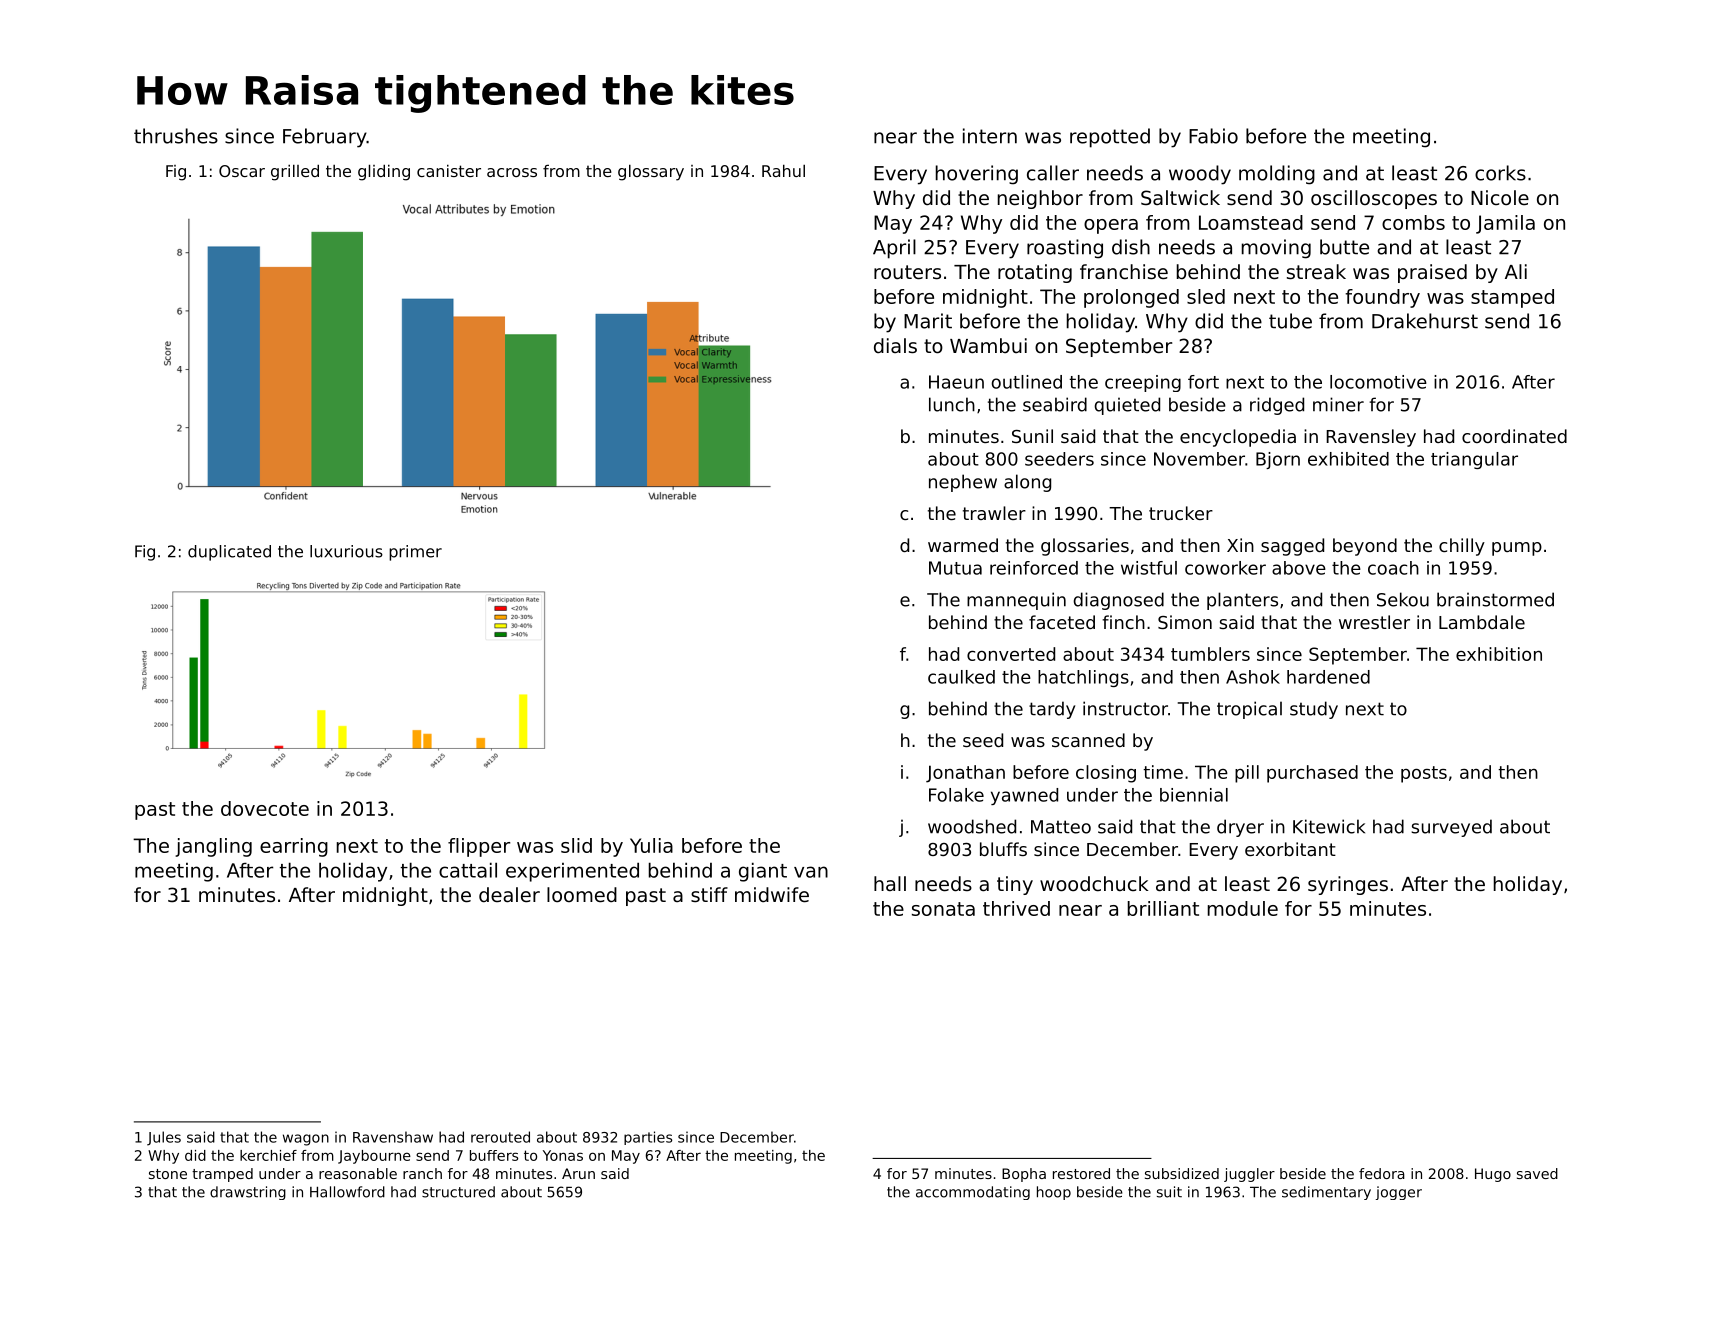 This image has width=1710, height=1321. I want to click on Rahul, so click(783, 170).
